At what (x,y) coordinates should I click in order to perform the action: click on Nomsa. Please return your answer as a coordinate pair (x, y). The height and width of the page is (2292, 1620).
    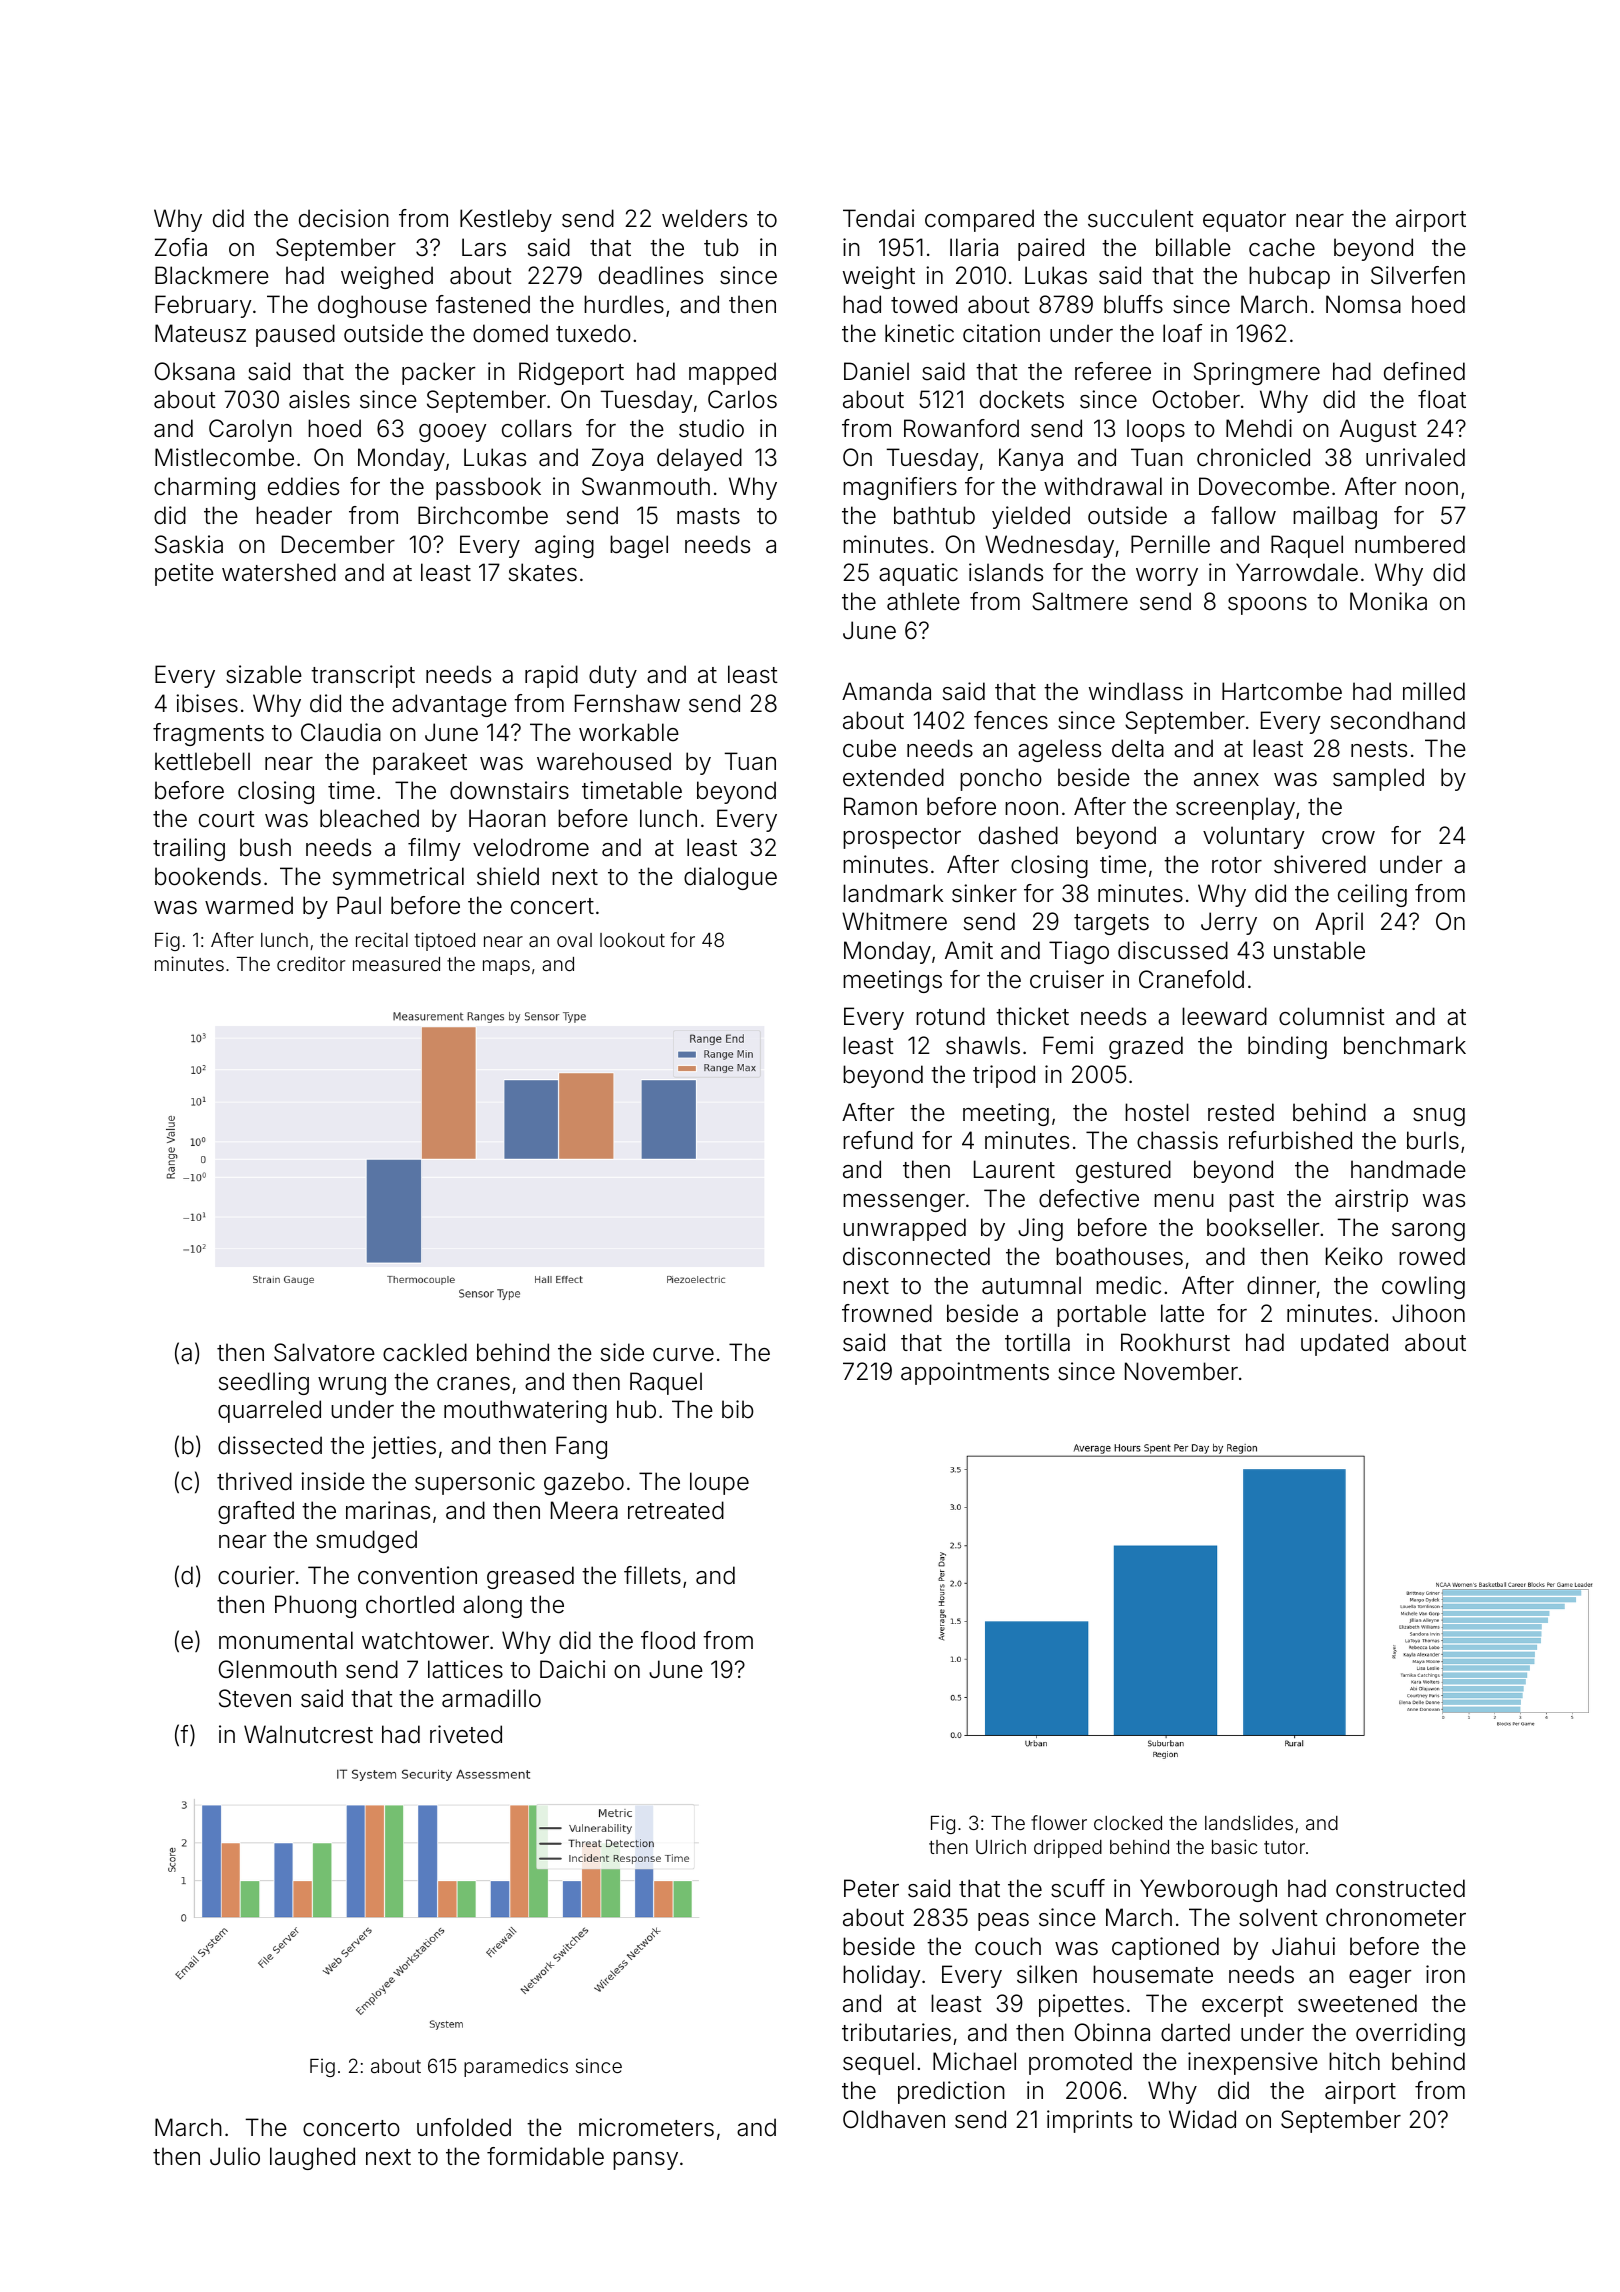
    Looking at the image, I should click on (1363, 304).
